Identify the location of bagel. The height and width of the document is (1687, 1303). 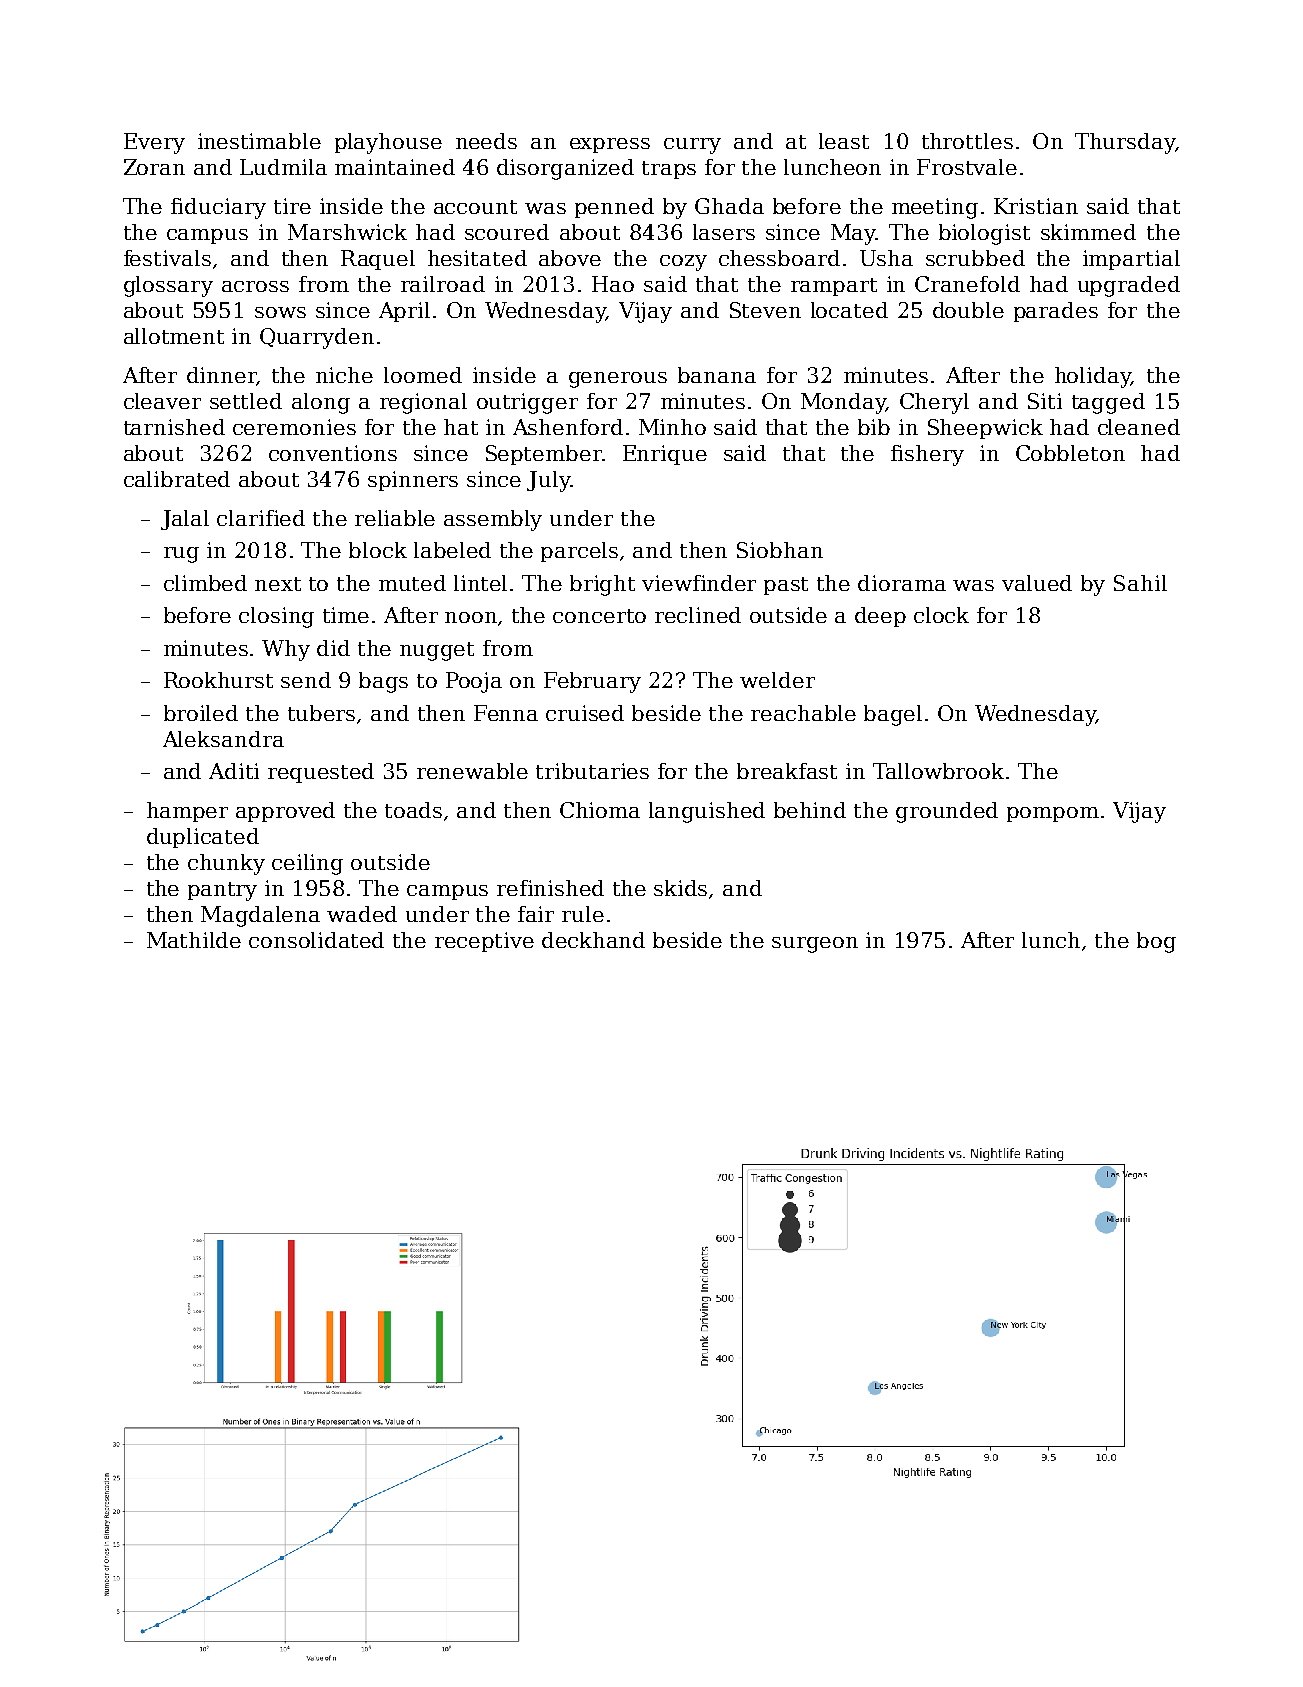
(893, 715).
